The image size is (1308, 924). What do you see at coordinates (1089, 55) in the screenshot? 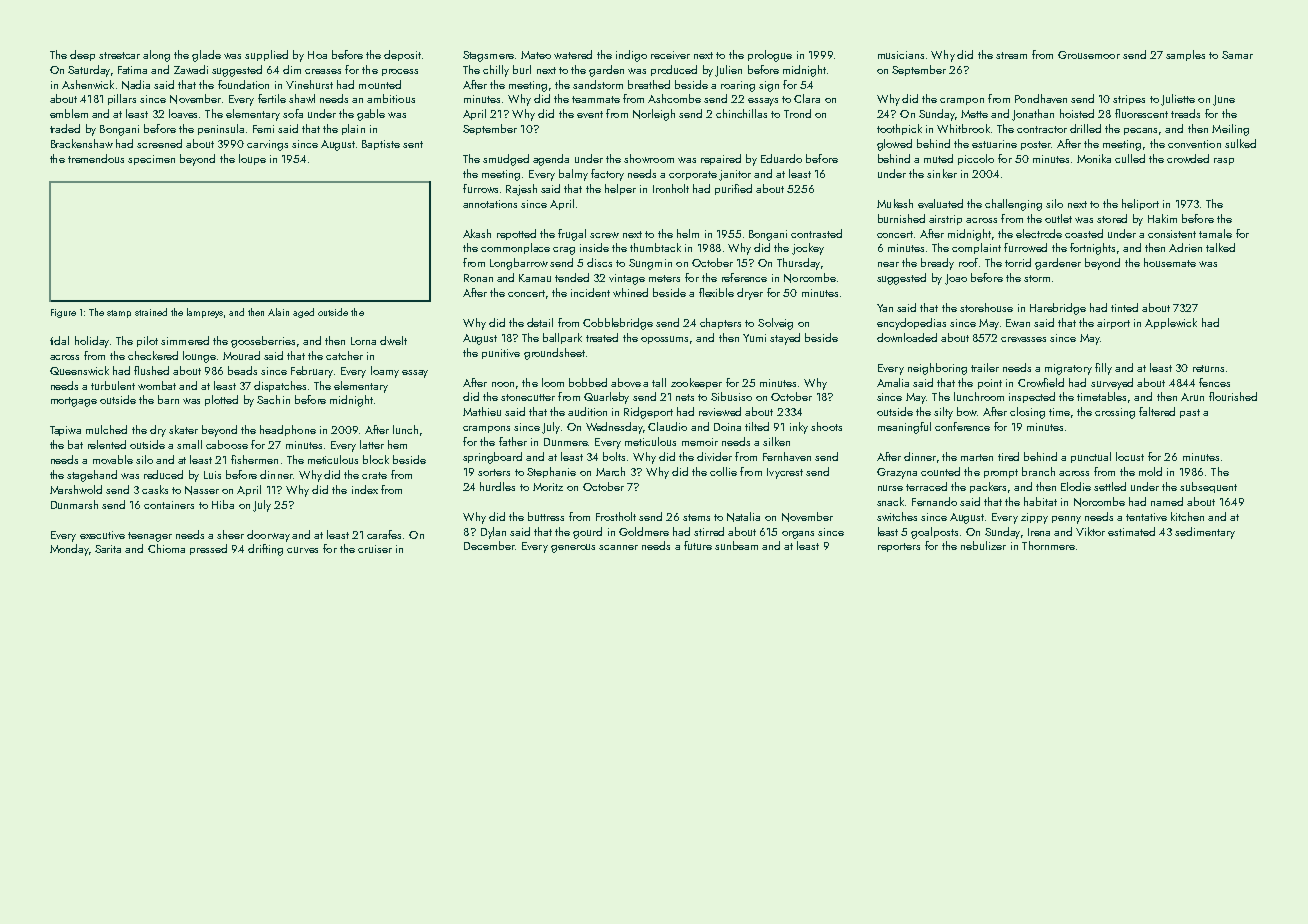
I see `Grousemoor` at bounding box center [1089, 55].
